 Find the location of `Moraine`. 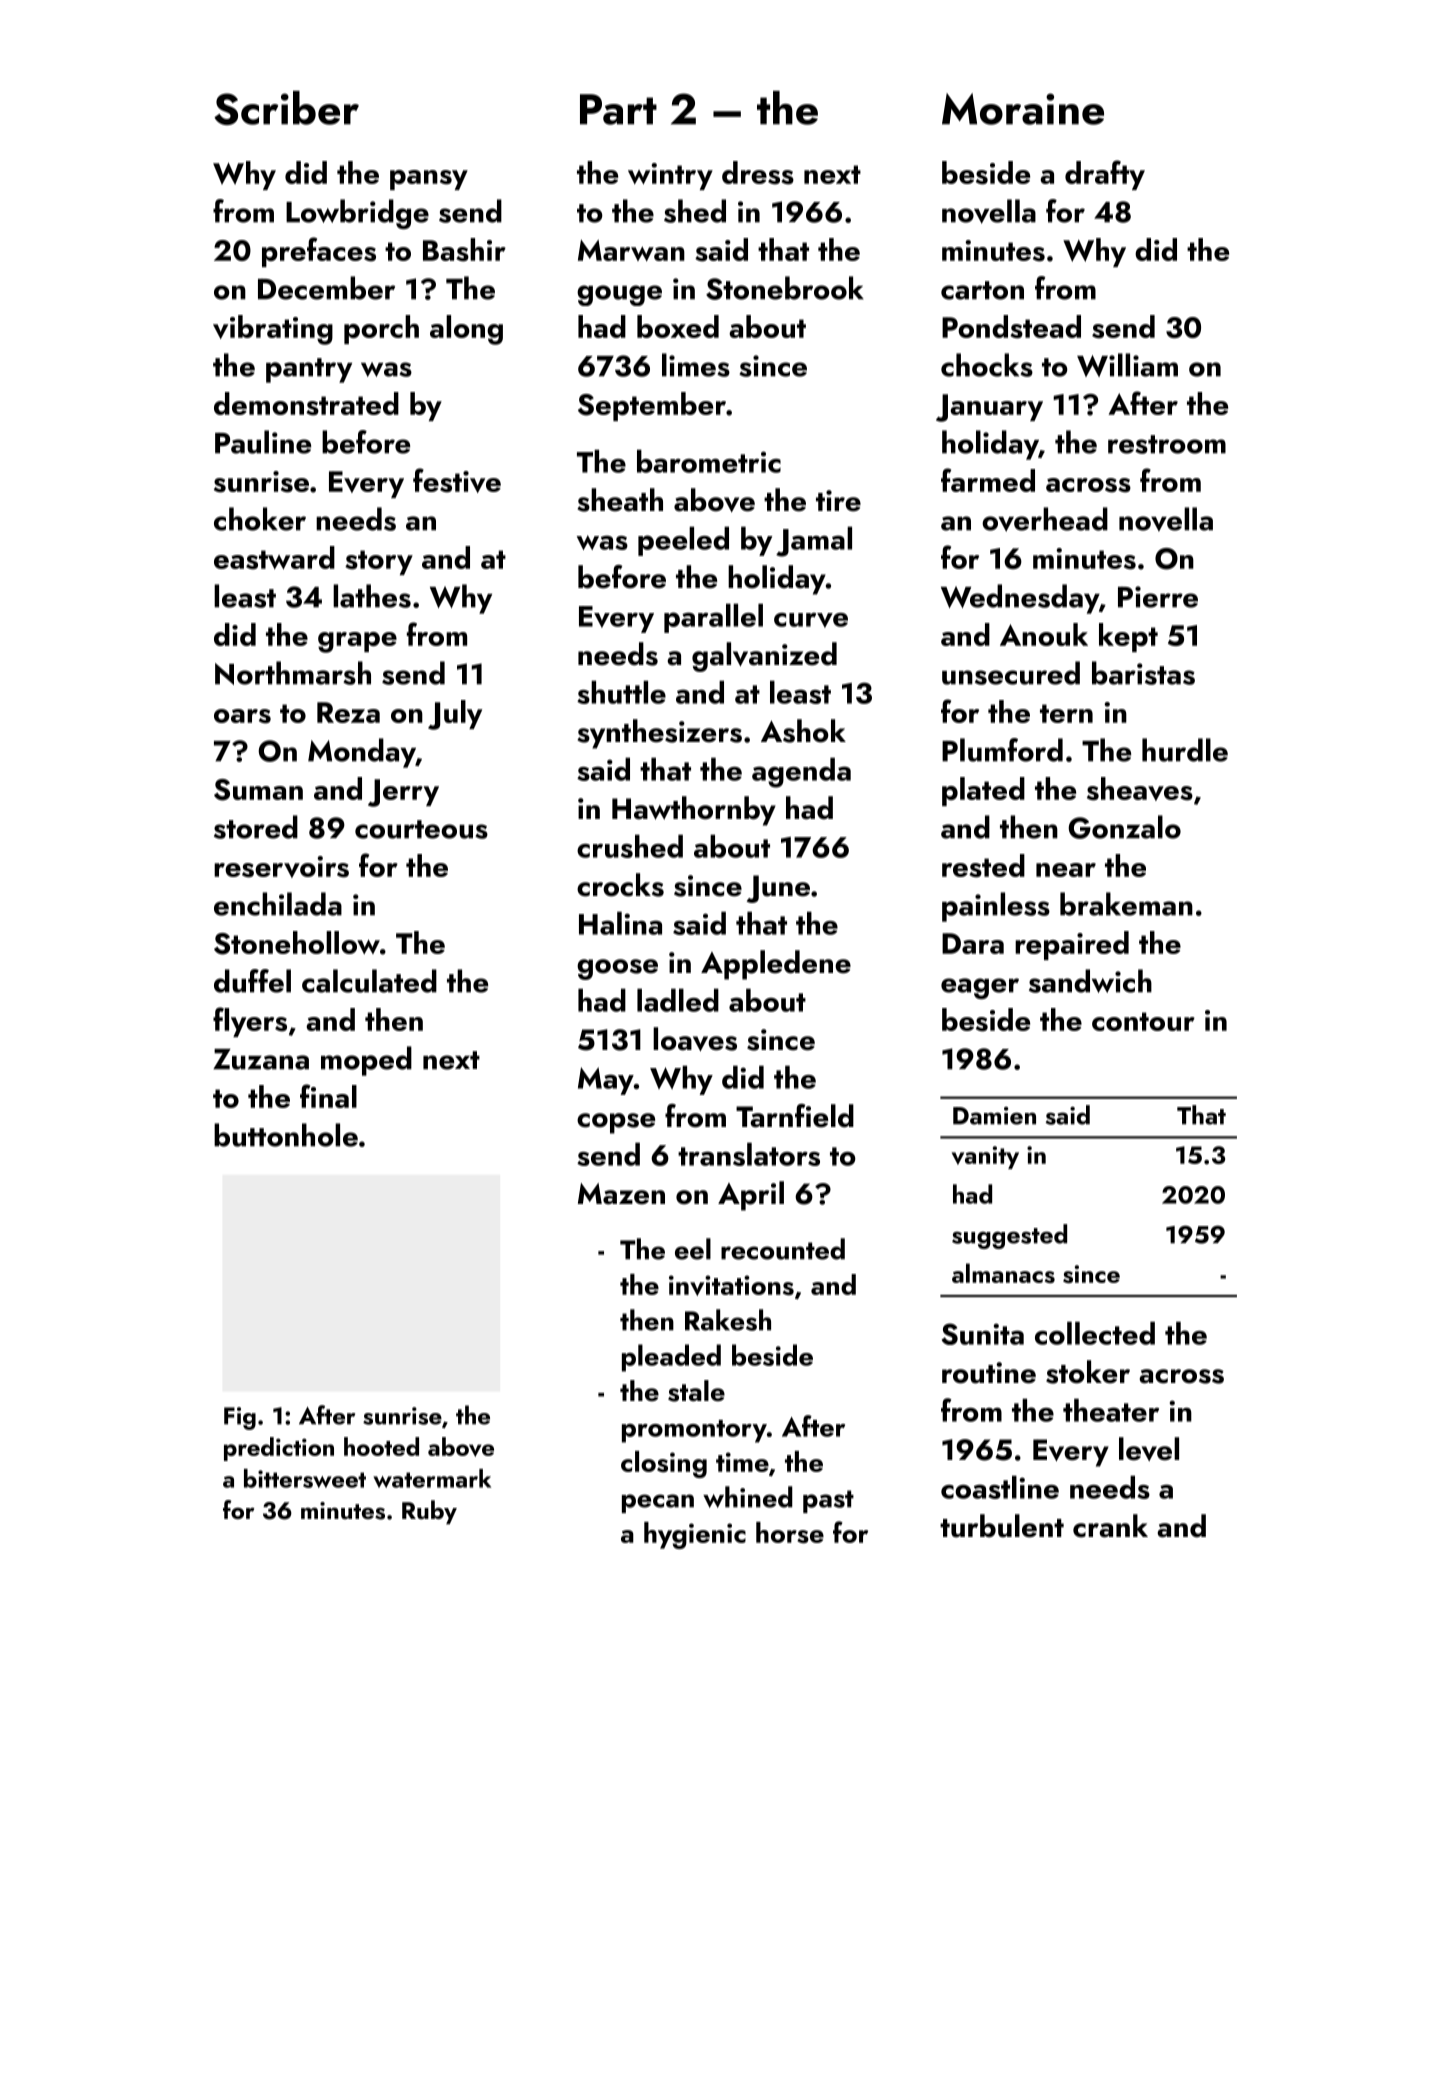

Moraine is located at coordinates (1023, 109).
